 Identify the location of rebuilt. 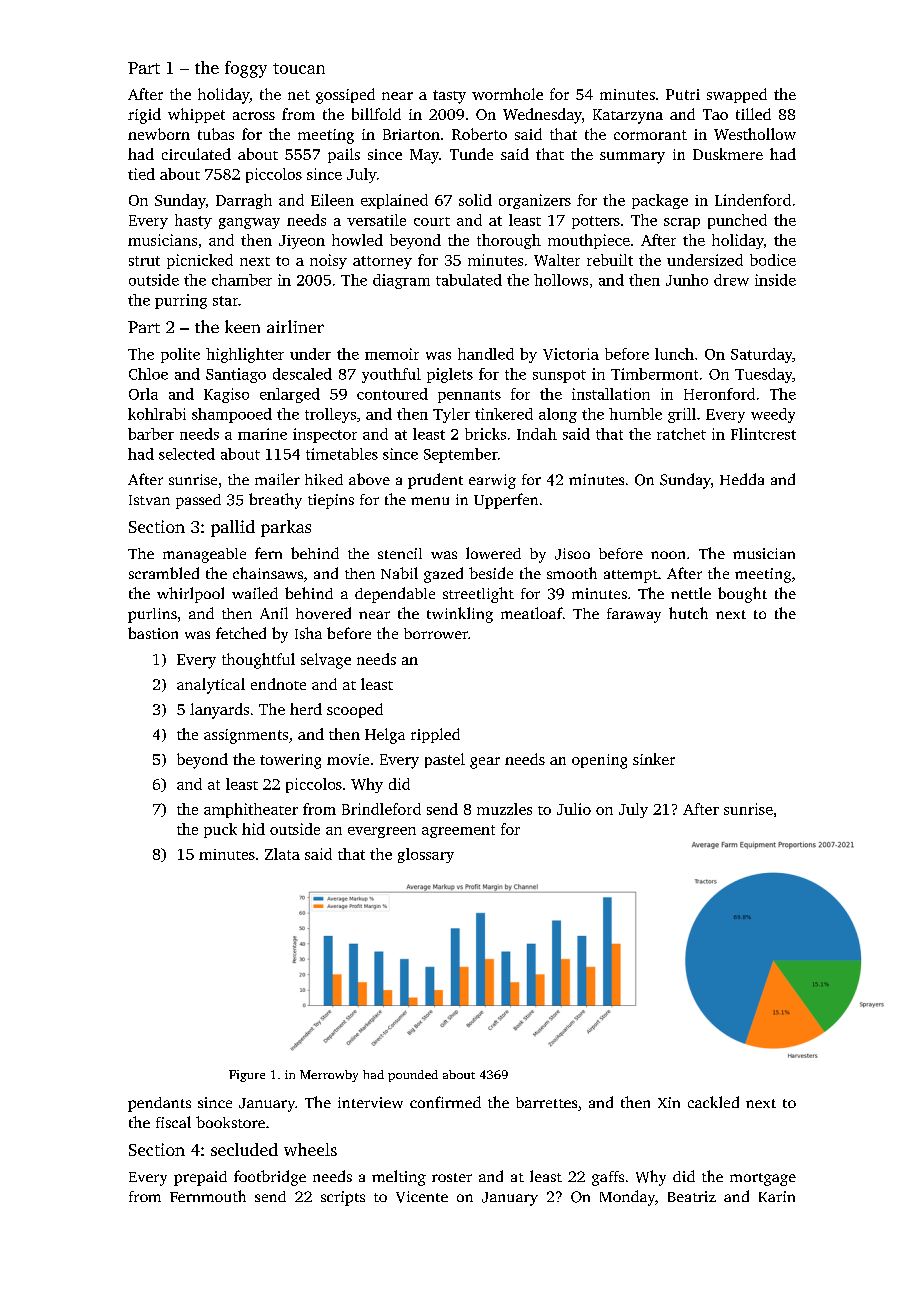
(610, 260).
